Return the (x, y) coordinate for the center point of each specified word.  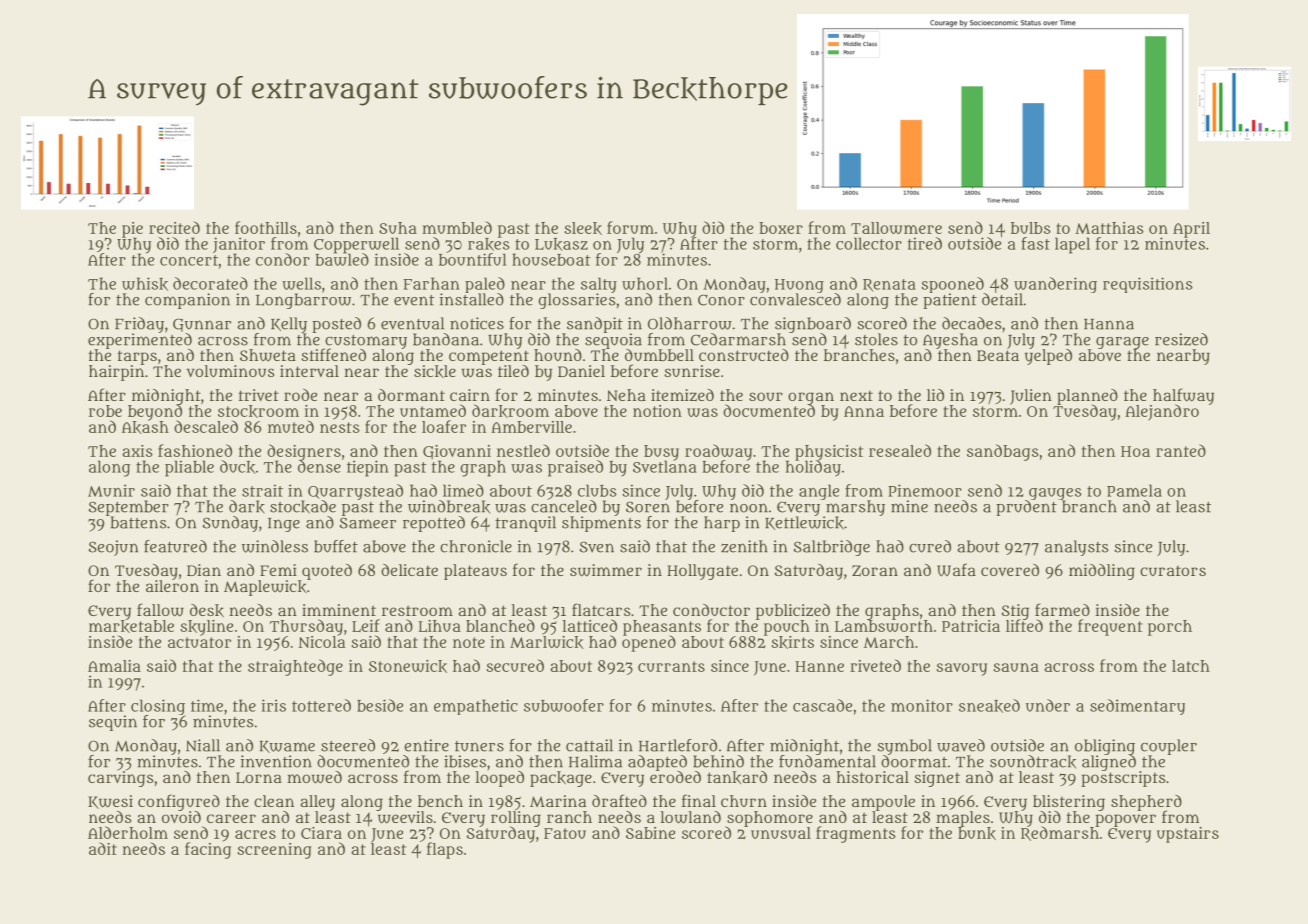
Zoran (875, 570)
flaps (445, 850)
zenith (744, 546)
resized (1181, 339)
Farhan (431, 283)
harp (722, 524)
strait (262, 490)
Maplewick (265, 588)
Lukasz (561, 244)
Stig (1015, 612)
